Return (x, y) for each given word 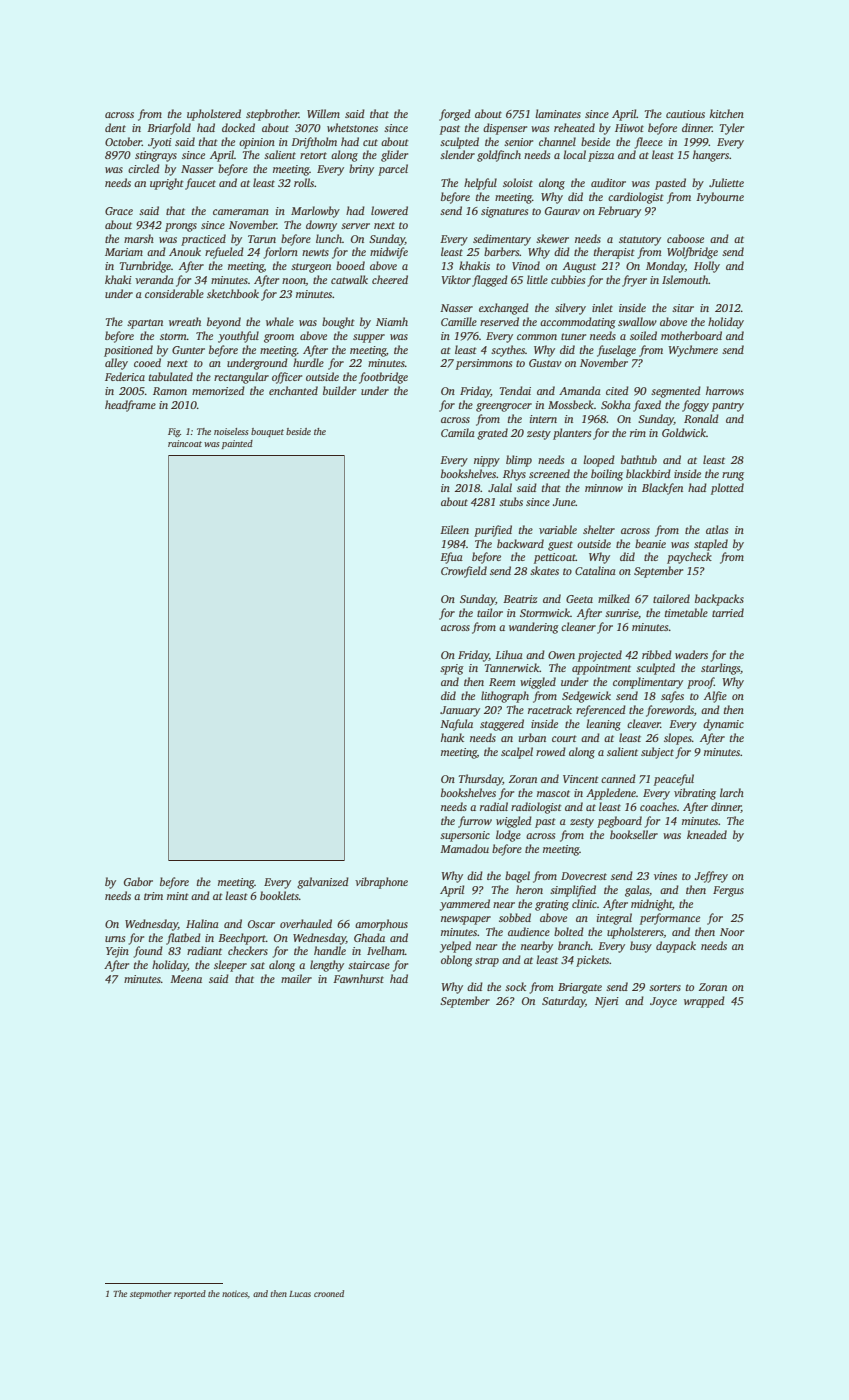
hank (452, 737)
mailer (296, 978)
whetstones (352, 127)
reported (190, 1294)
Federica (125, 376)
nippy (487, 461)
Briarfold (169, 129)
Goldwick (684, 432)
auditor (608, 182)
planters (572, 434)
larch (732, 792)
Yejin (117, 952)
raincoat (185, 443)
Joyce (663, 1002)
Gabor (138, 881)
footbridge (383, 378)
